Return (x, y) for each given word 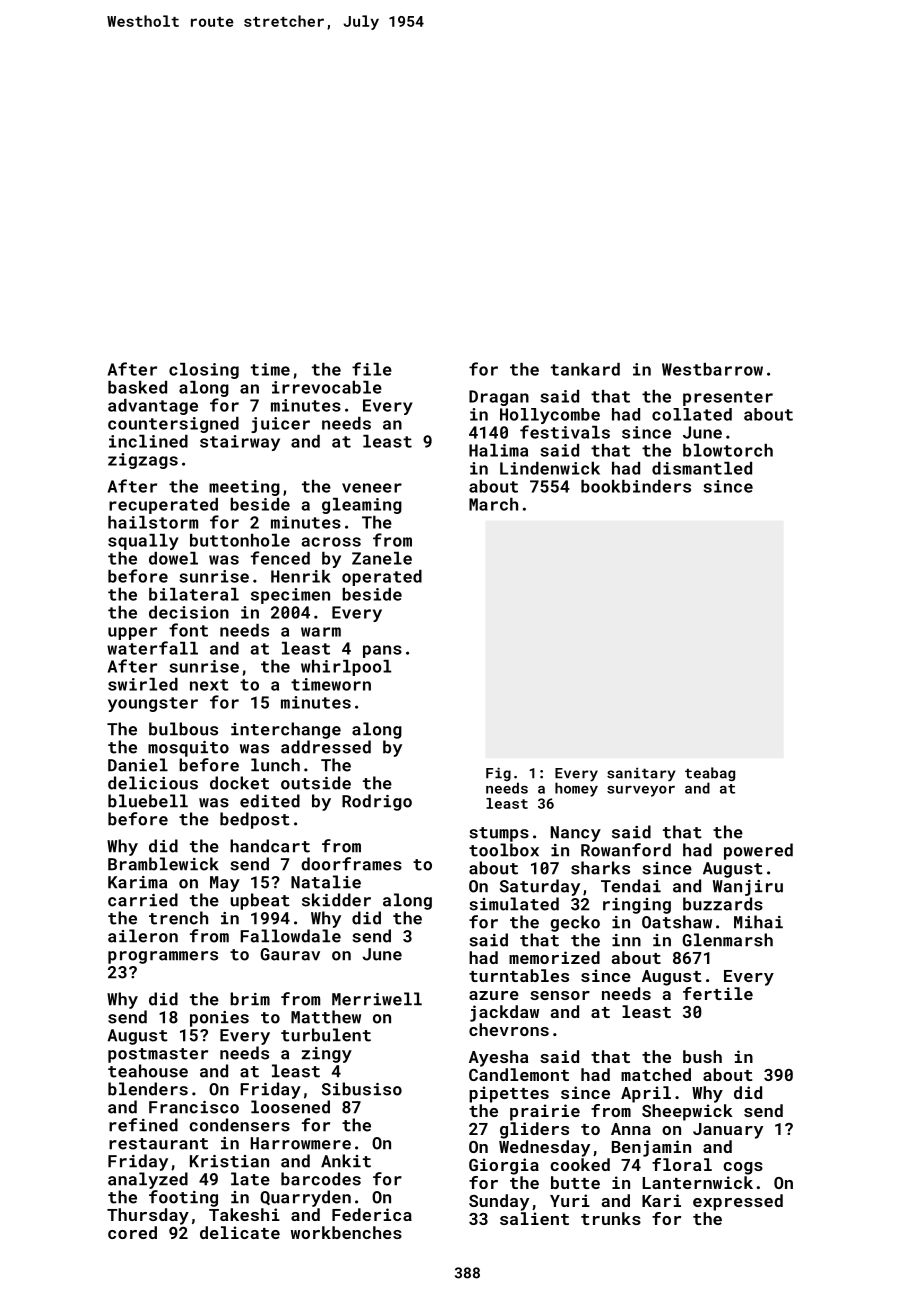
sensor (560, 995)
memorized (554, 957)
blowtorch (728, 450)
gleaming (362, 506)
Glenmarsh (727, 940)
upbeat (260, 901)
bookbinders (636, 486)
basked (137, 387)
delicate (240, 1232)
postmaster (158, 1055)
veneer (372, 488)
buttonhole (240, 540)
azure (494, 995)
